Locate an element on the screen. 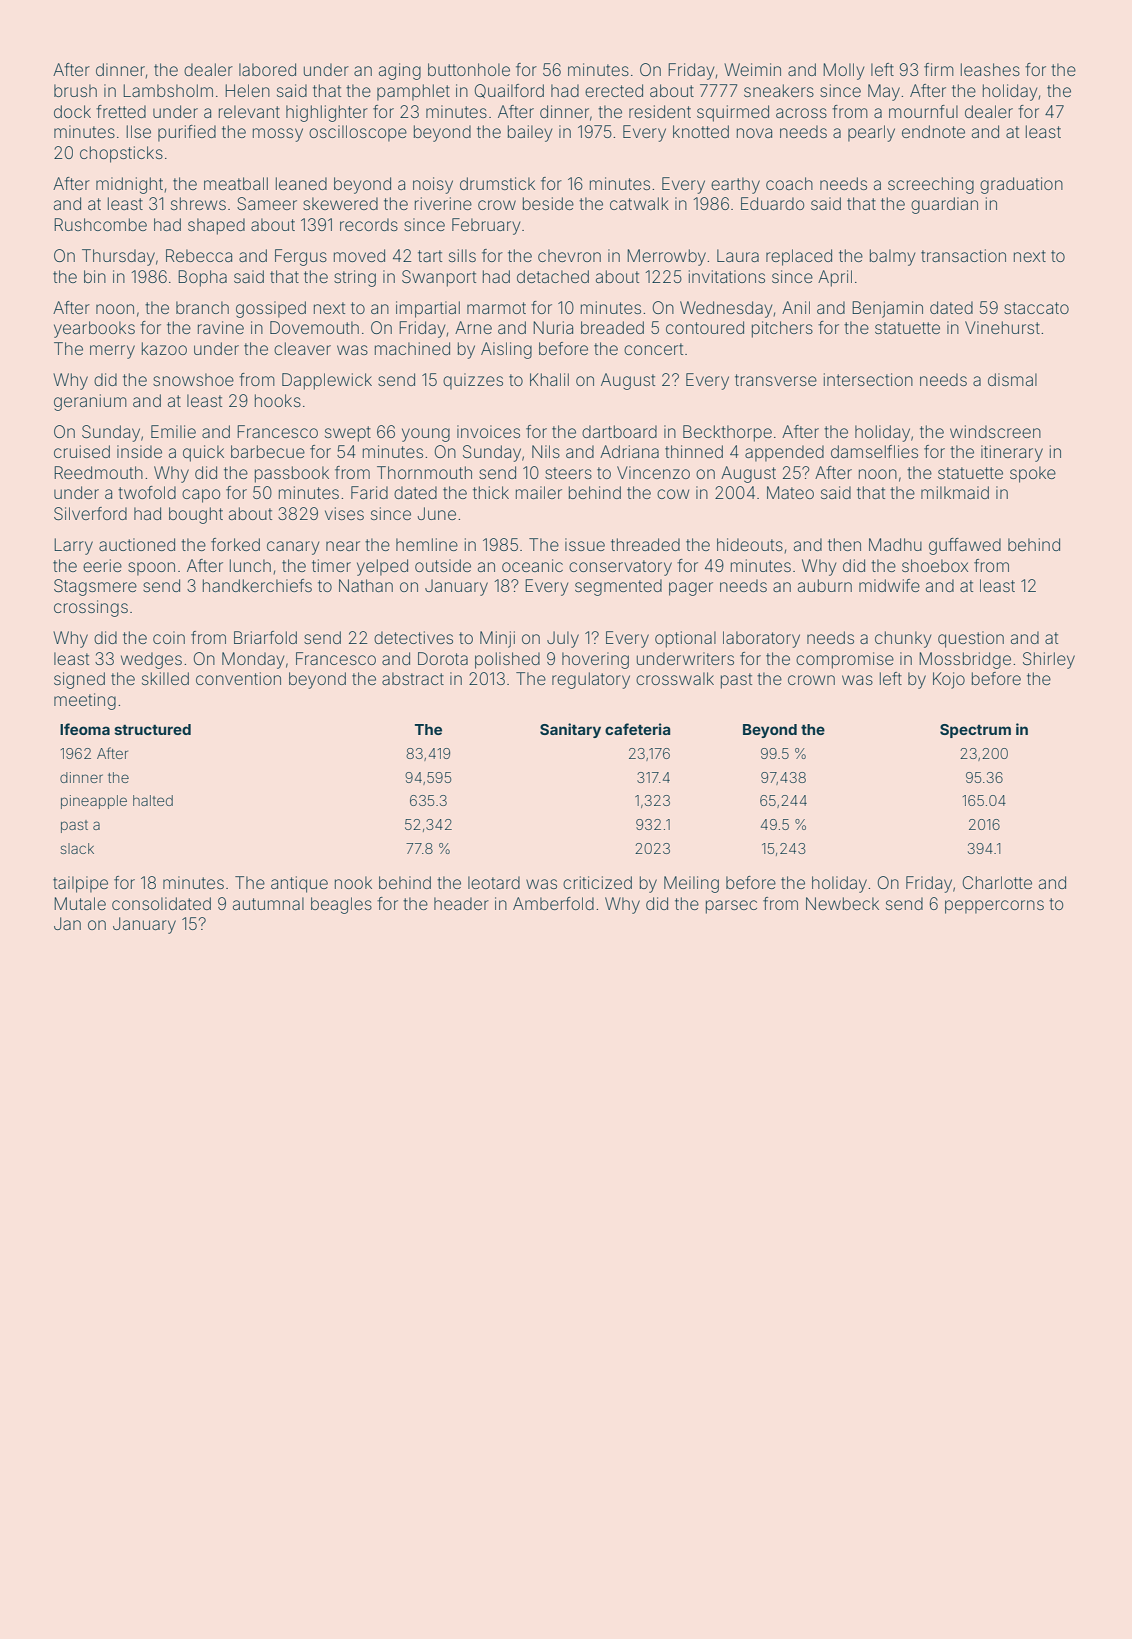  geranium is located at coordinates (90, 402).
